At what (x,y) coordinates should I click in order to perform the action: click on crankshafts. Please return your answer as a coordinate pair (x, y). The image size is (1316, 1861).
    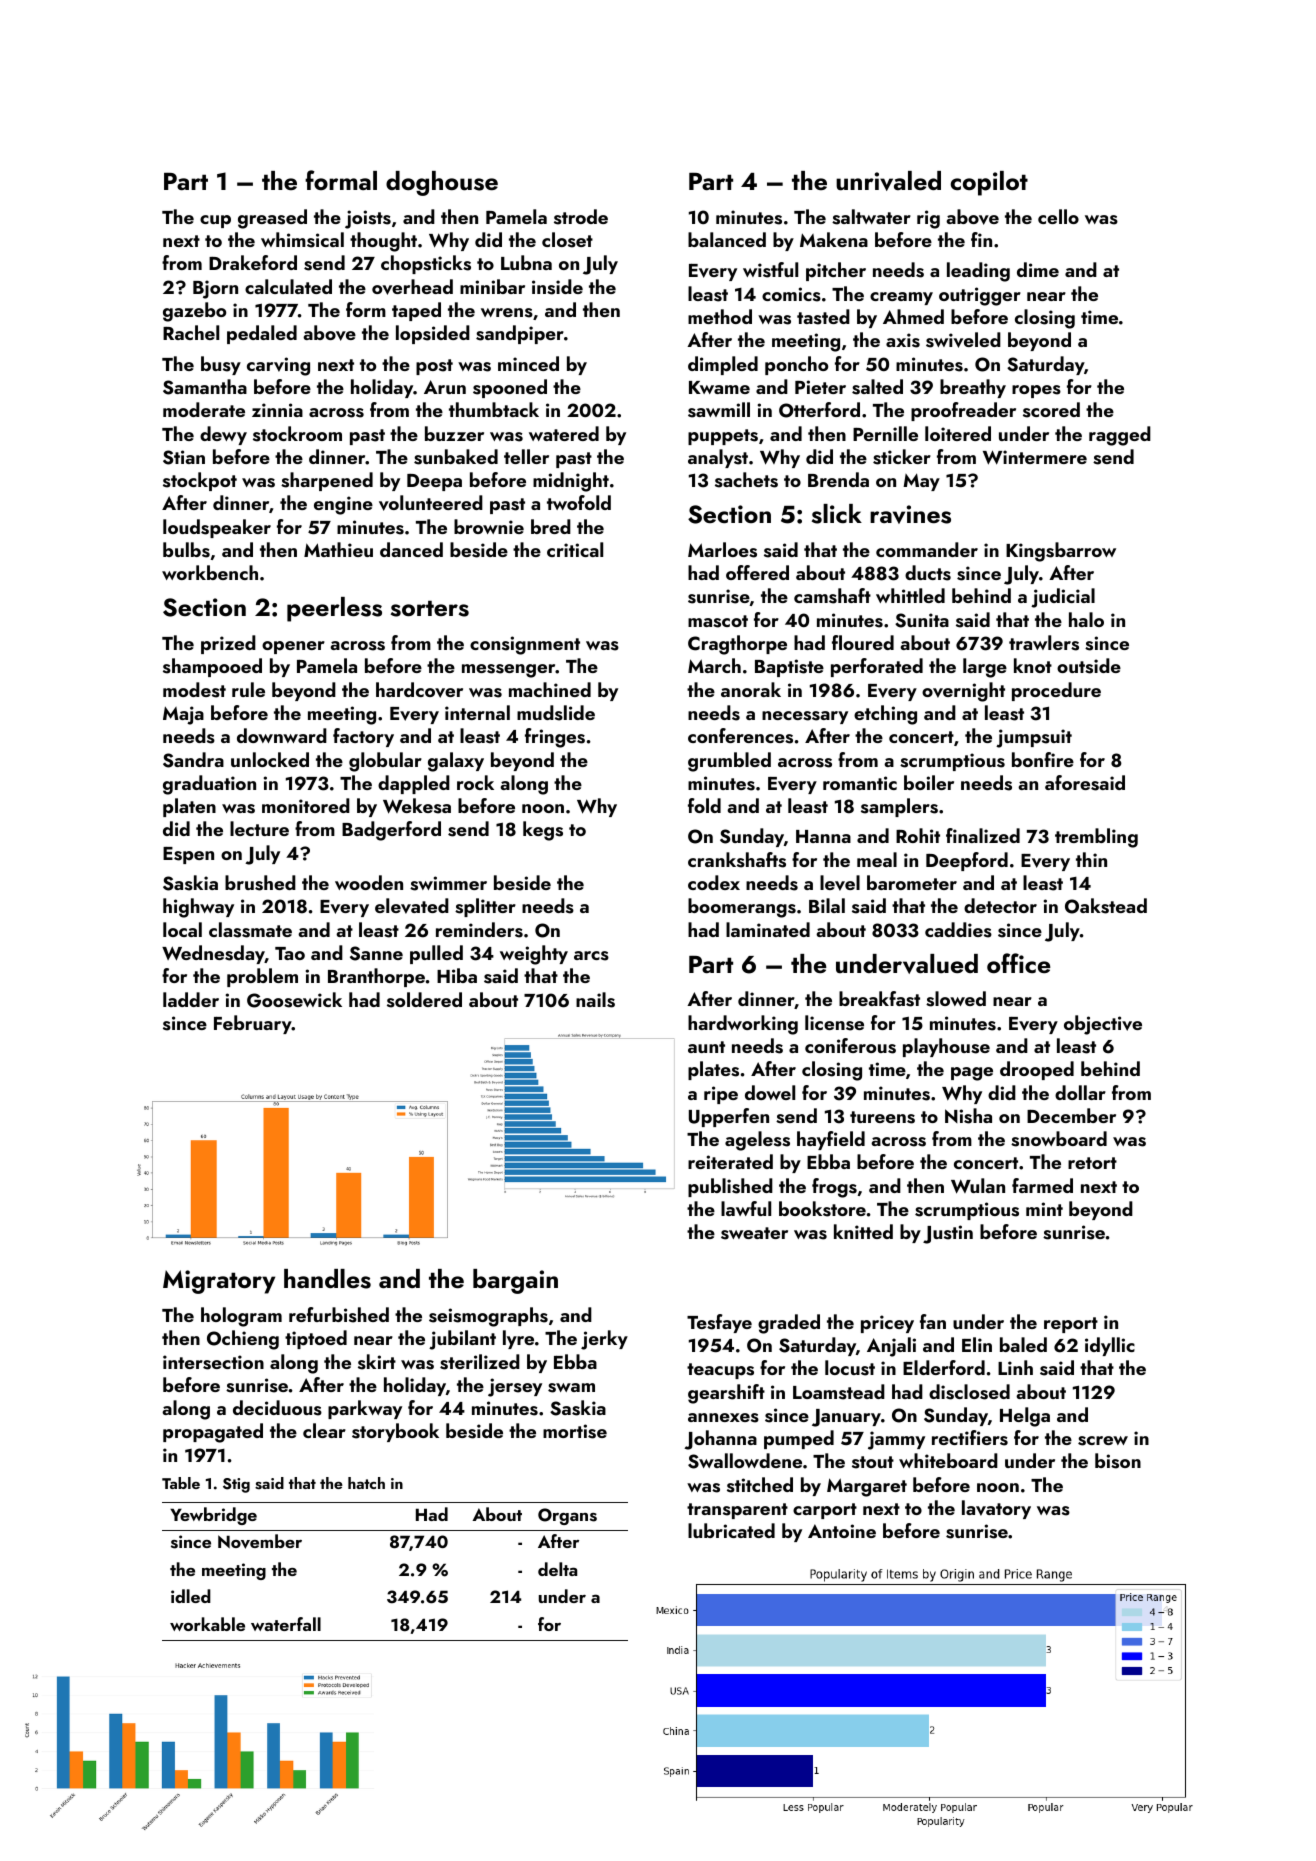
    Looking at the image, I should click on (737, 860).
